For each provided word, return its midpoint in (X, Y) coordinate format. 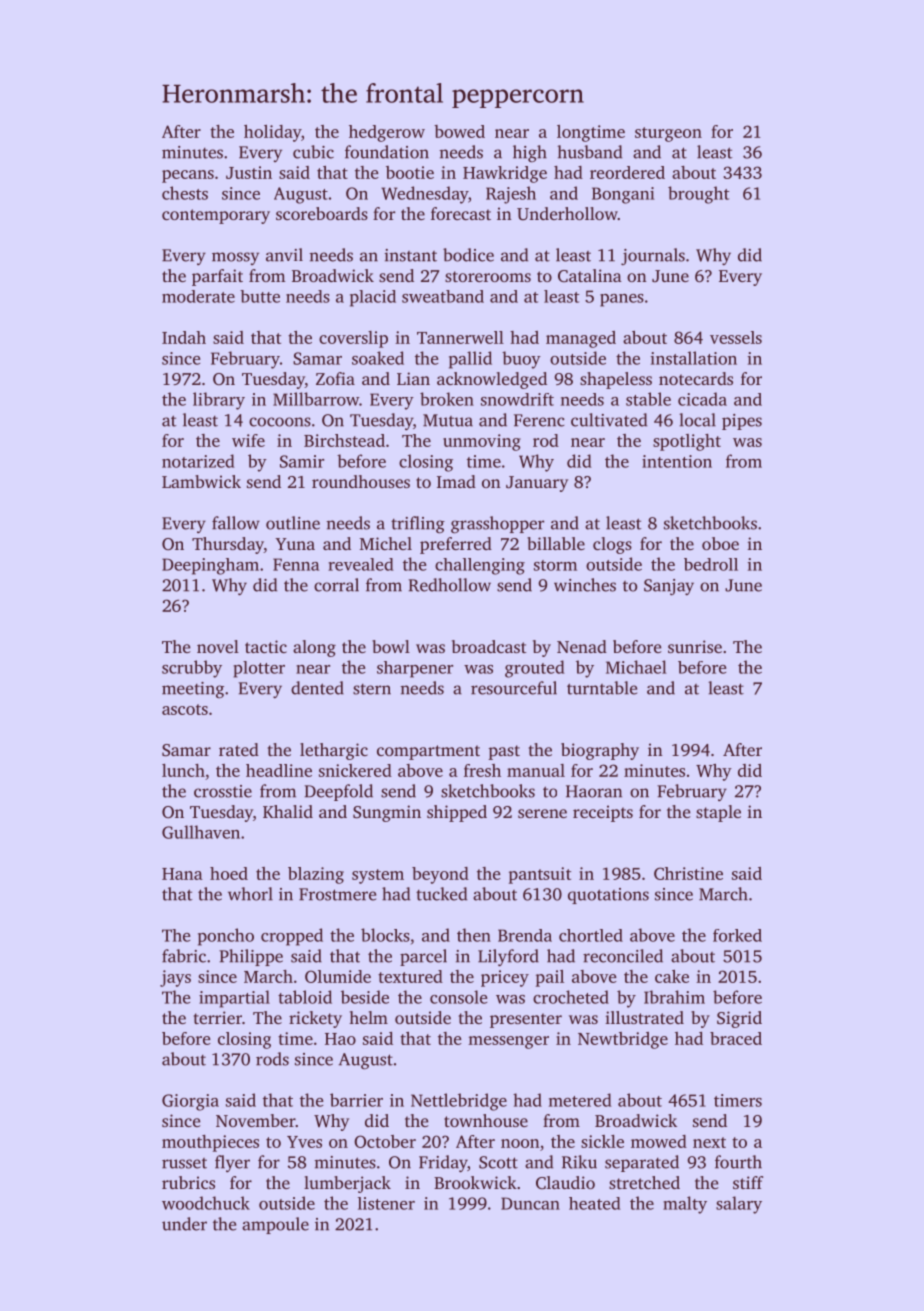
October (385, 1141)
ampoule (275, 1225)
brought (698, 195)
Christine (688, 873)
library (219, 401)
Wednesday (424, 195)
